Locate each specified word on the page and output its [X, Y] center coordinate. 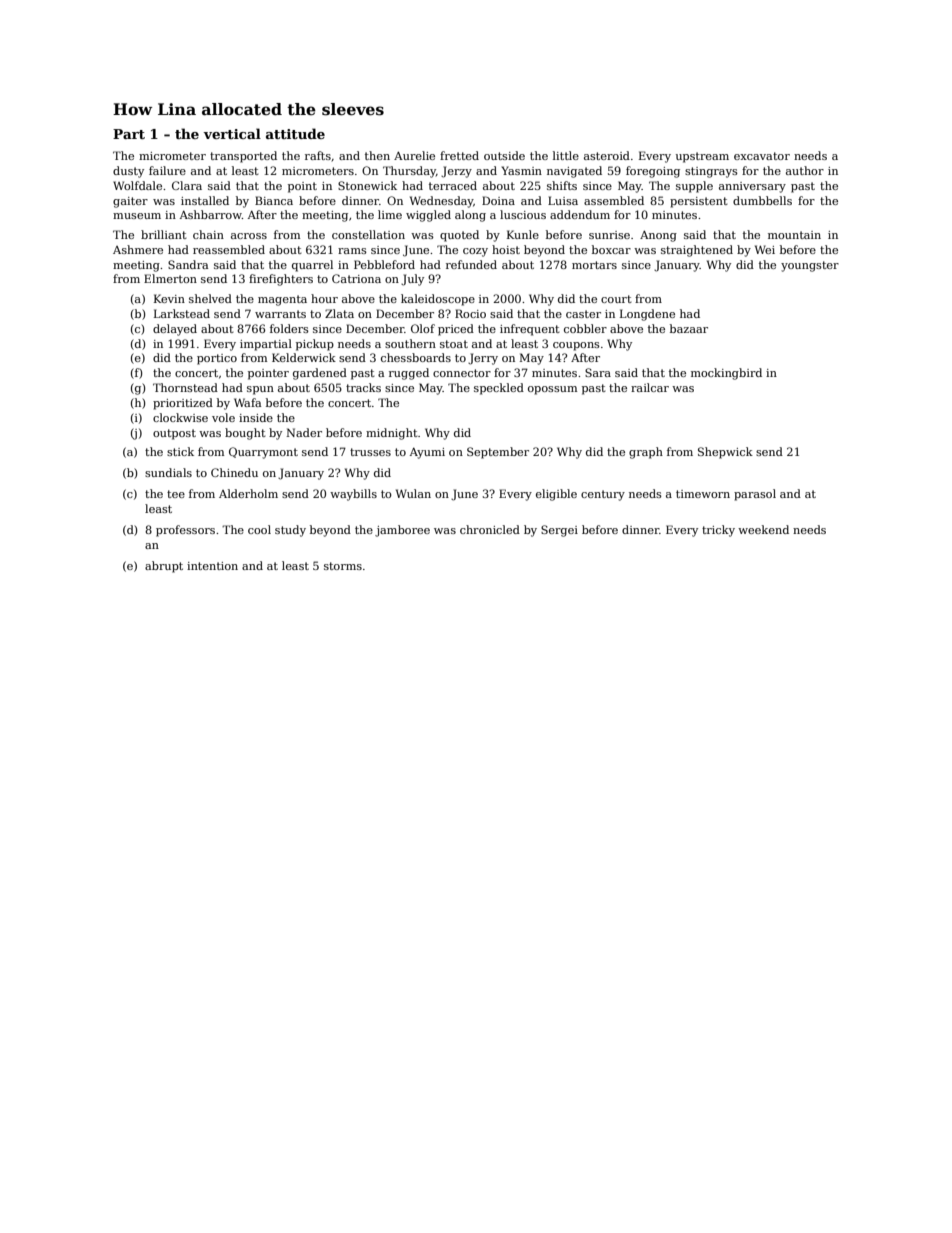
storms [343, 566]
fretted [459, 155]
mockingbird [726, 374]
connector [462, 373]
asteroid [607, 155]
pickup [315, 345]
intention [212, 566]
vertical [232, 133]
